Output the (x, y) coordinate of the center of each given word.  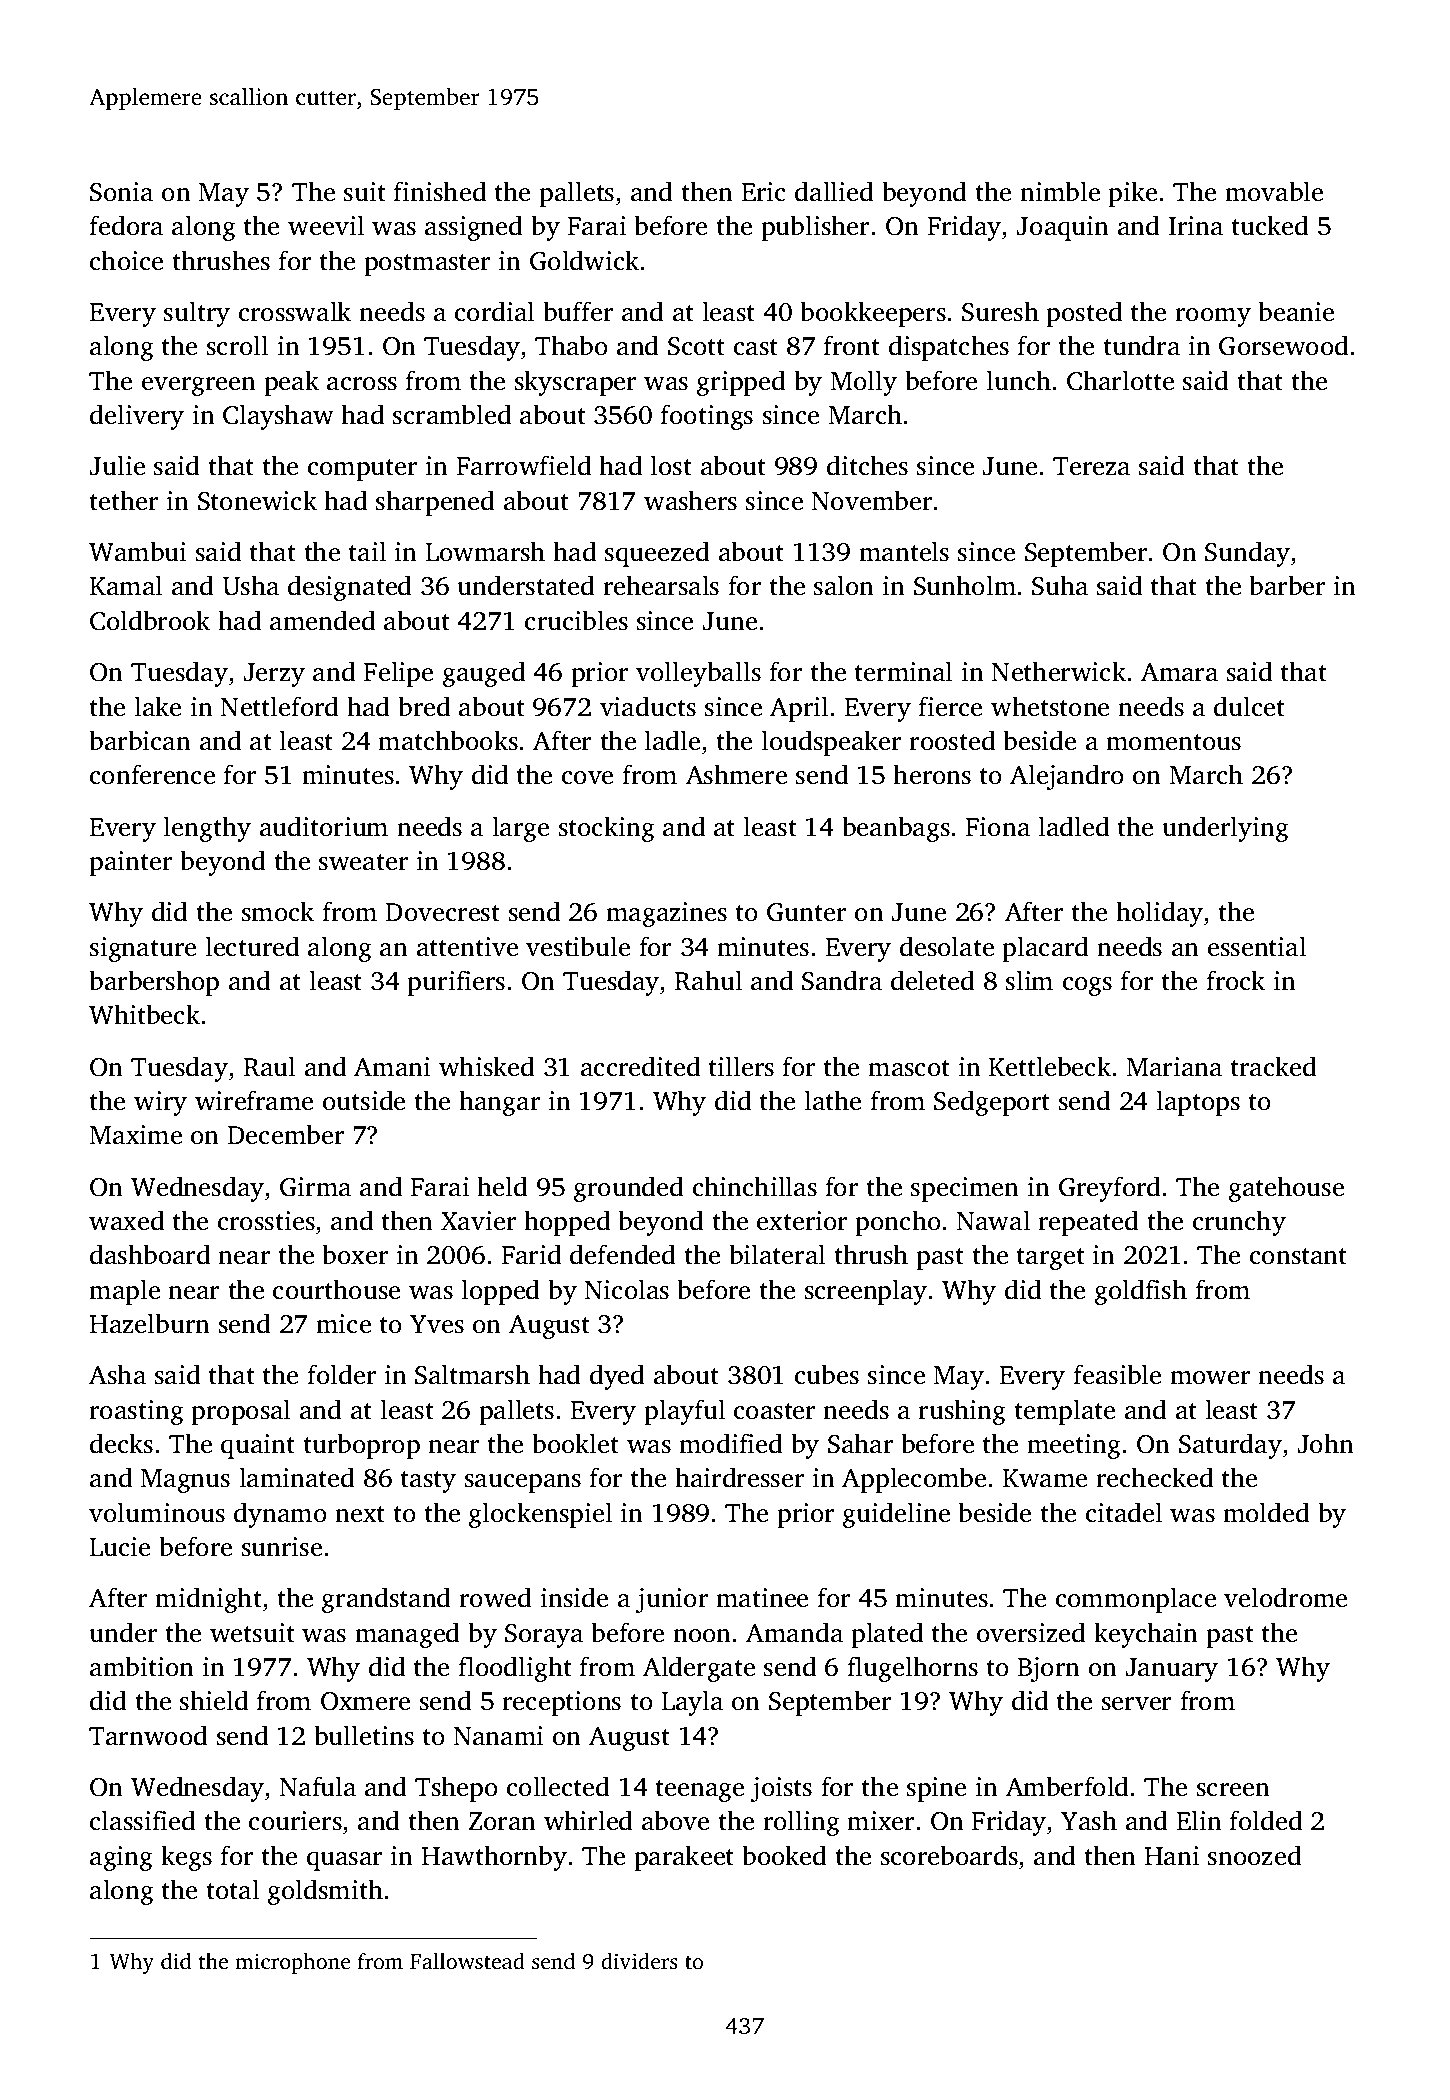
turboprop (362, 1446)
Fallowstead (467, 1961)
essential (1257, 946)
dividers (639, 1961)
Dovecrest (443, 912)
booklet (575, 1443)
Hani (1172, 1856)
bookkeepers (873, 314)
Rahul (708, 980)
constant (1298, 1256)
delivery (137, 417)
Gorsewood (1283, 345)
